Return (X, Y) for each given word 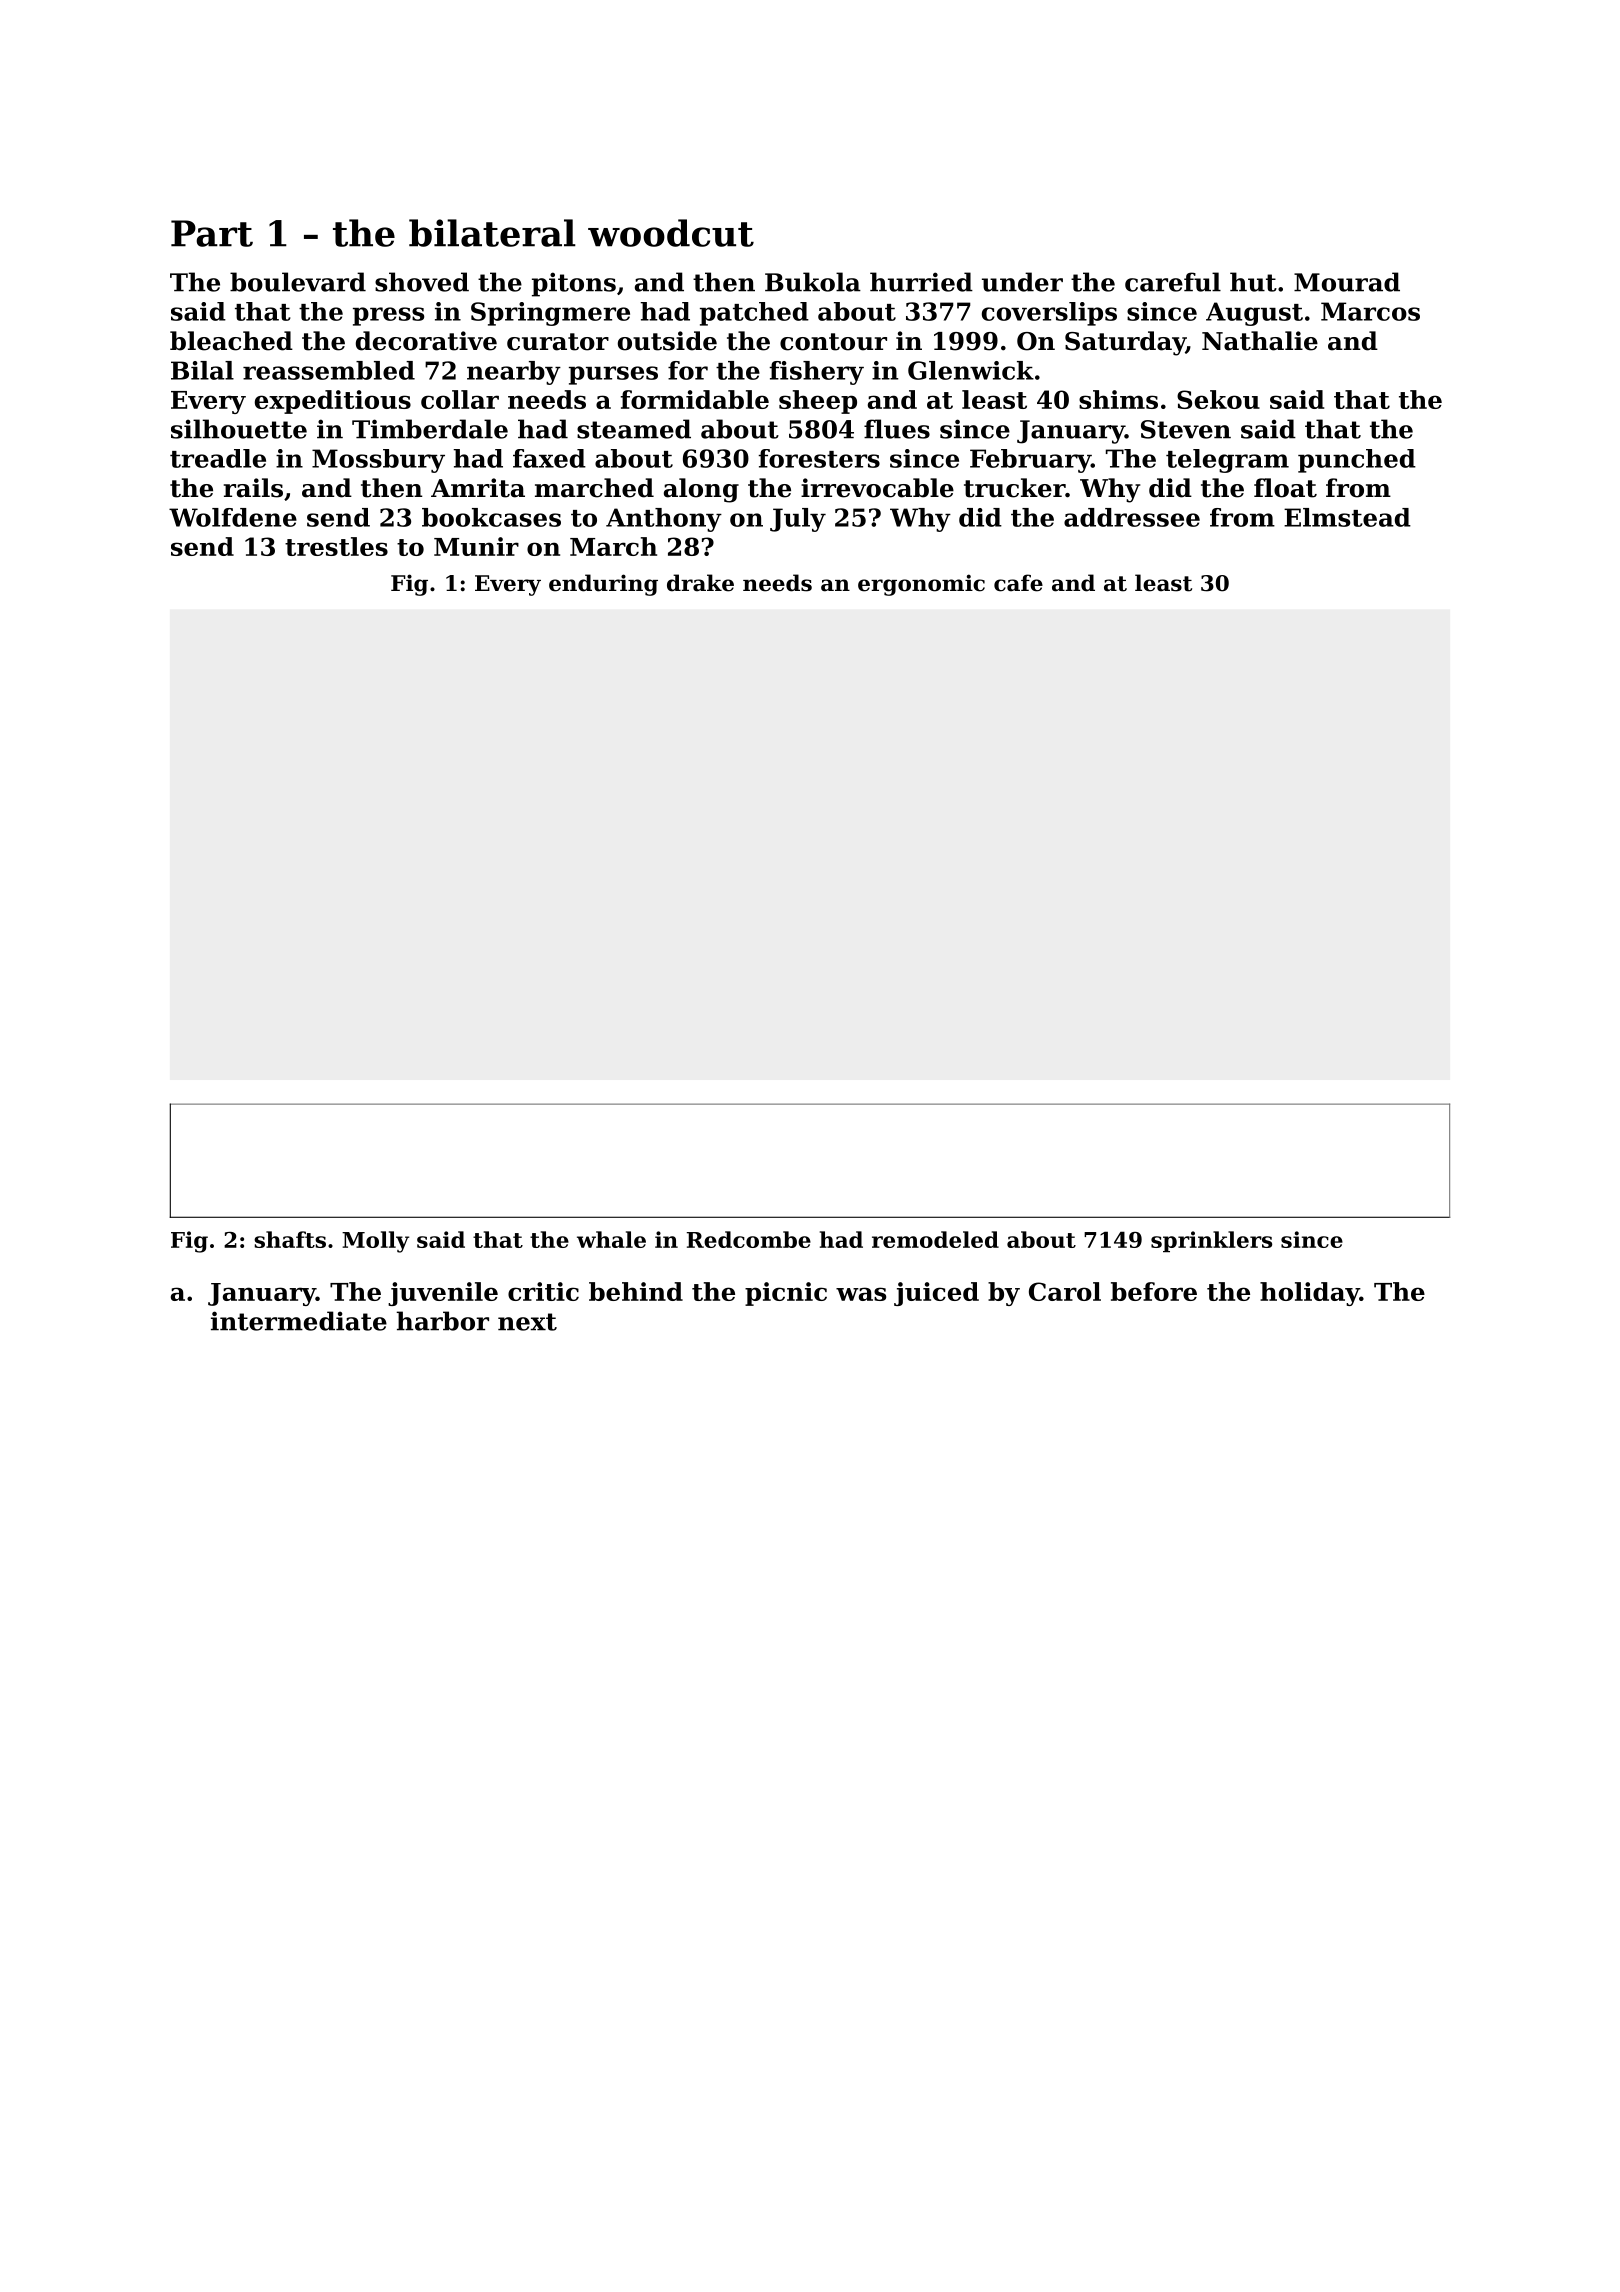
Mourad (1347, 282)
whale (611, 1239)
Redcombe (749, 1239)
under (1022, 282)
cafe (1018, 583)
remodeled (935, 1239)
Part (212, 233)
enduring (603, 585)
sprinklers (1211, 1241)
